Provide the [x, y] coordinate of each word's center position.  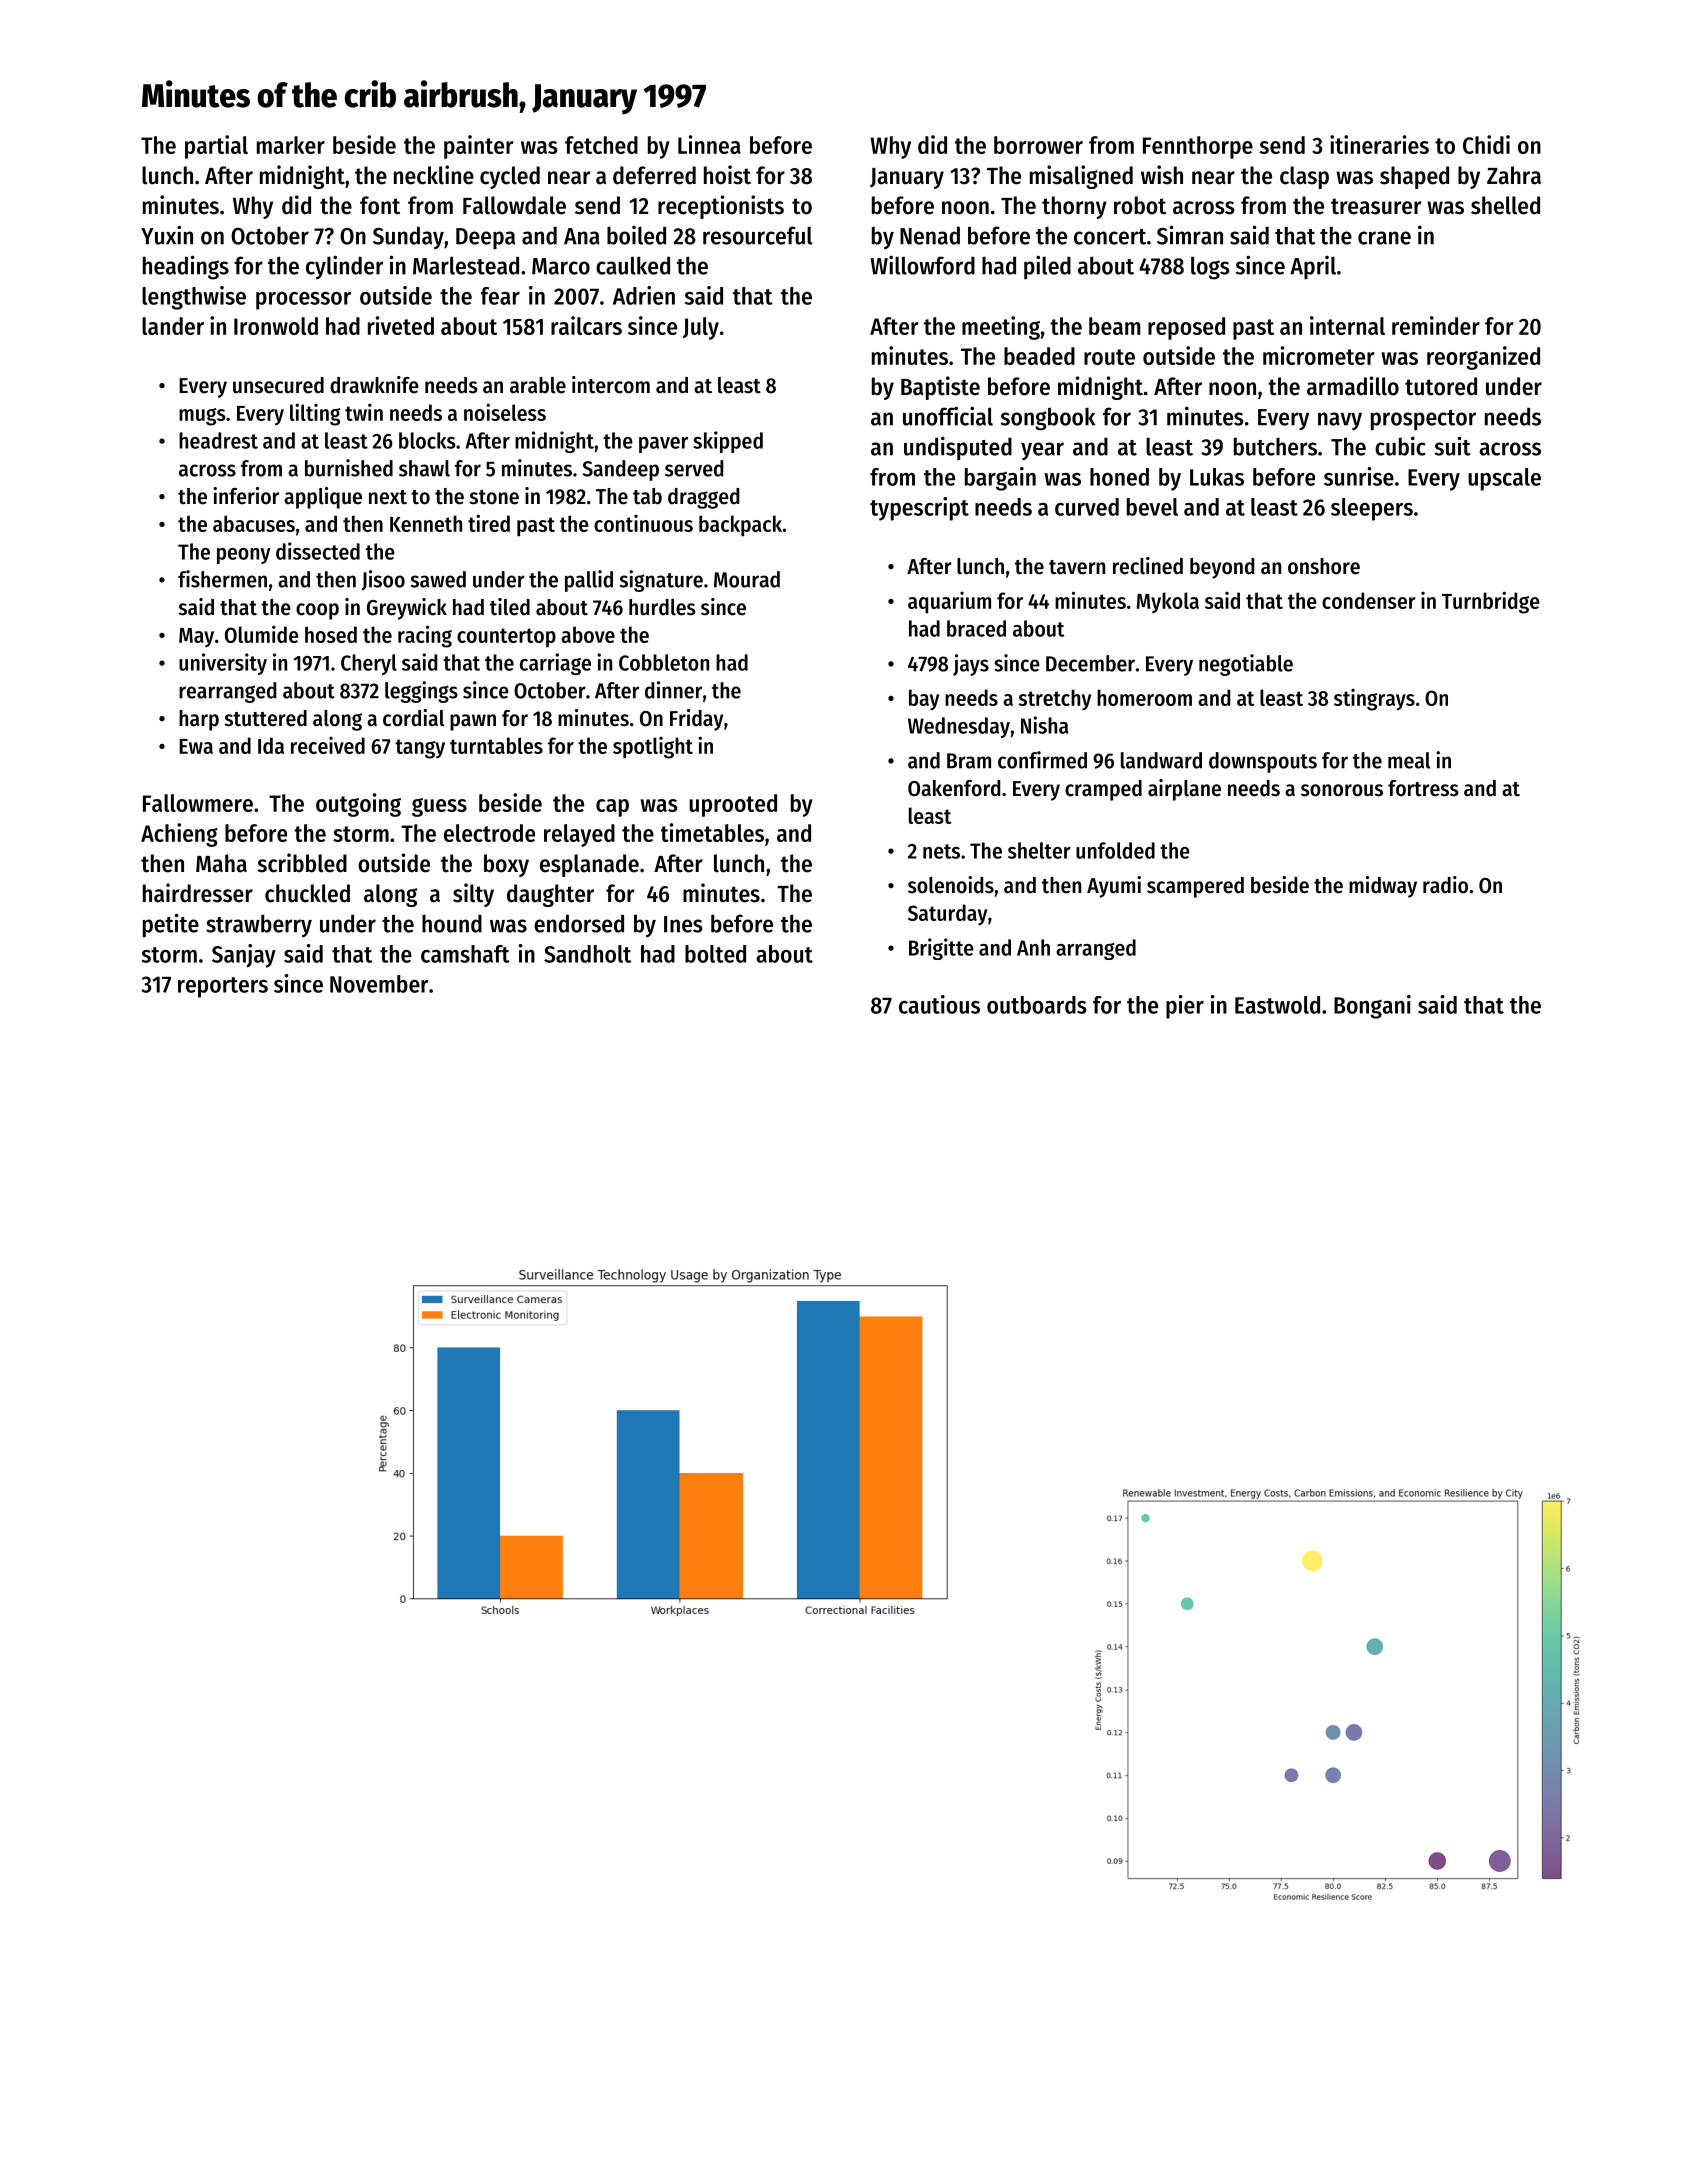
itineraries [1379, 144]
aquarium [949, 603]
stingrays [1374, 700]
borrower [1038, 145]
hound [452, 923]
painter [478, 147]
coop [317, 611]
